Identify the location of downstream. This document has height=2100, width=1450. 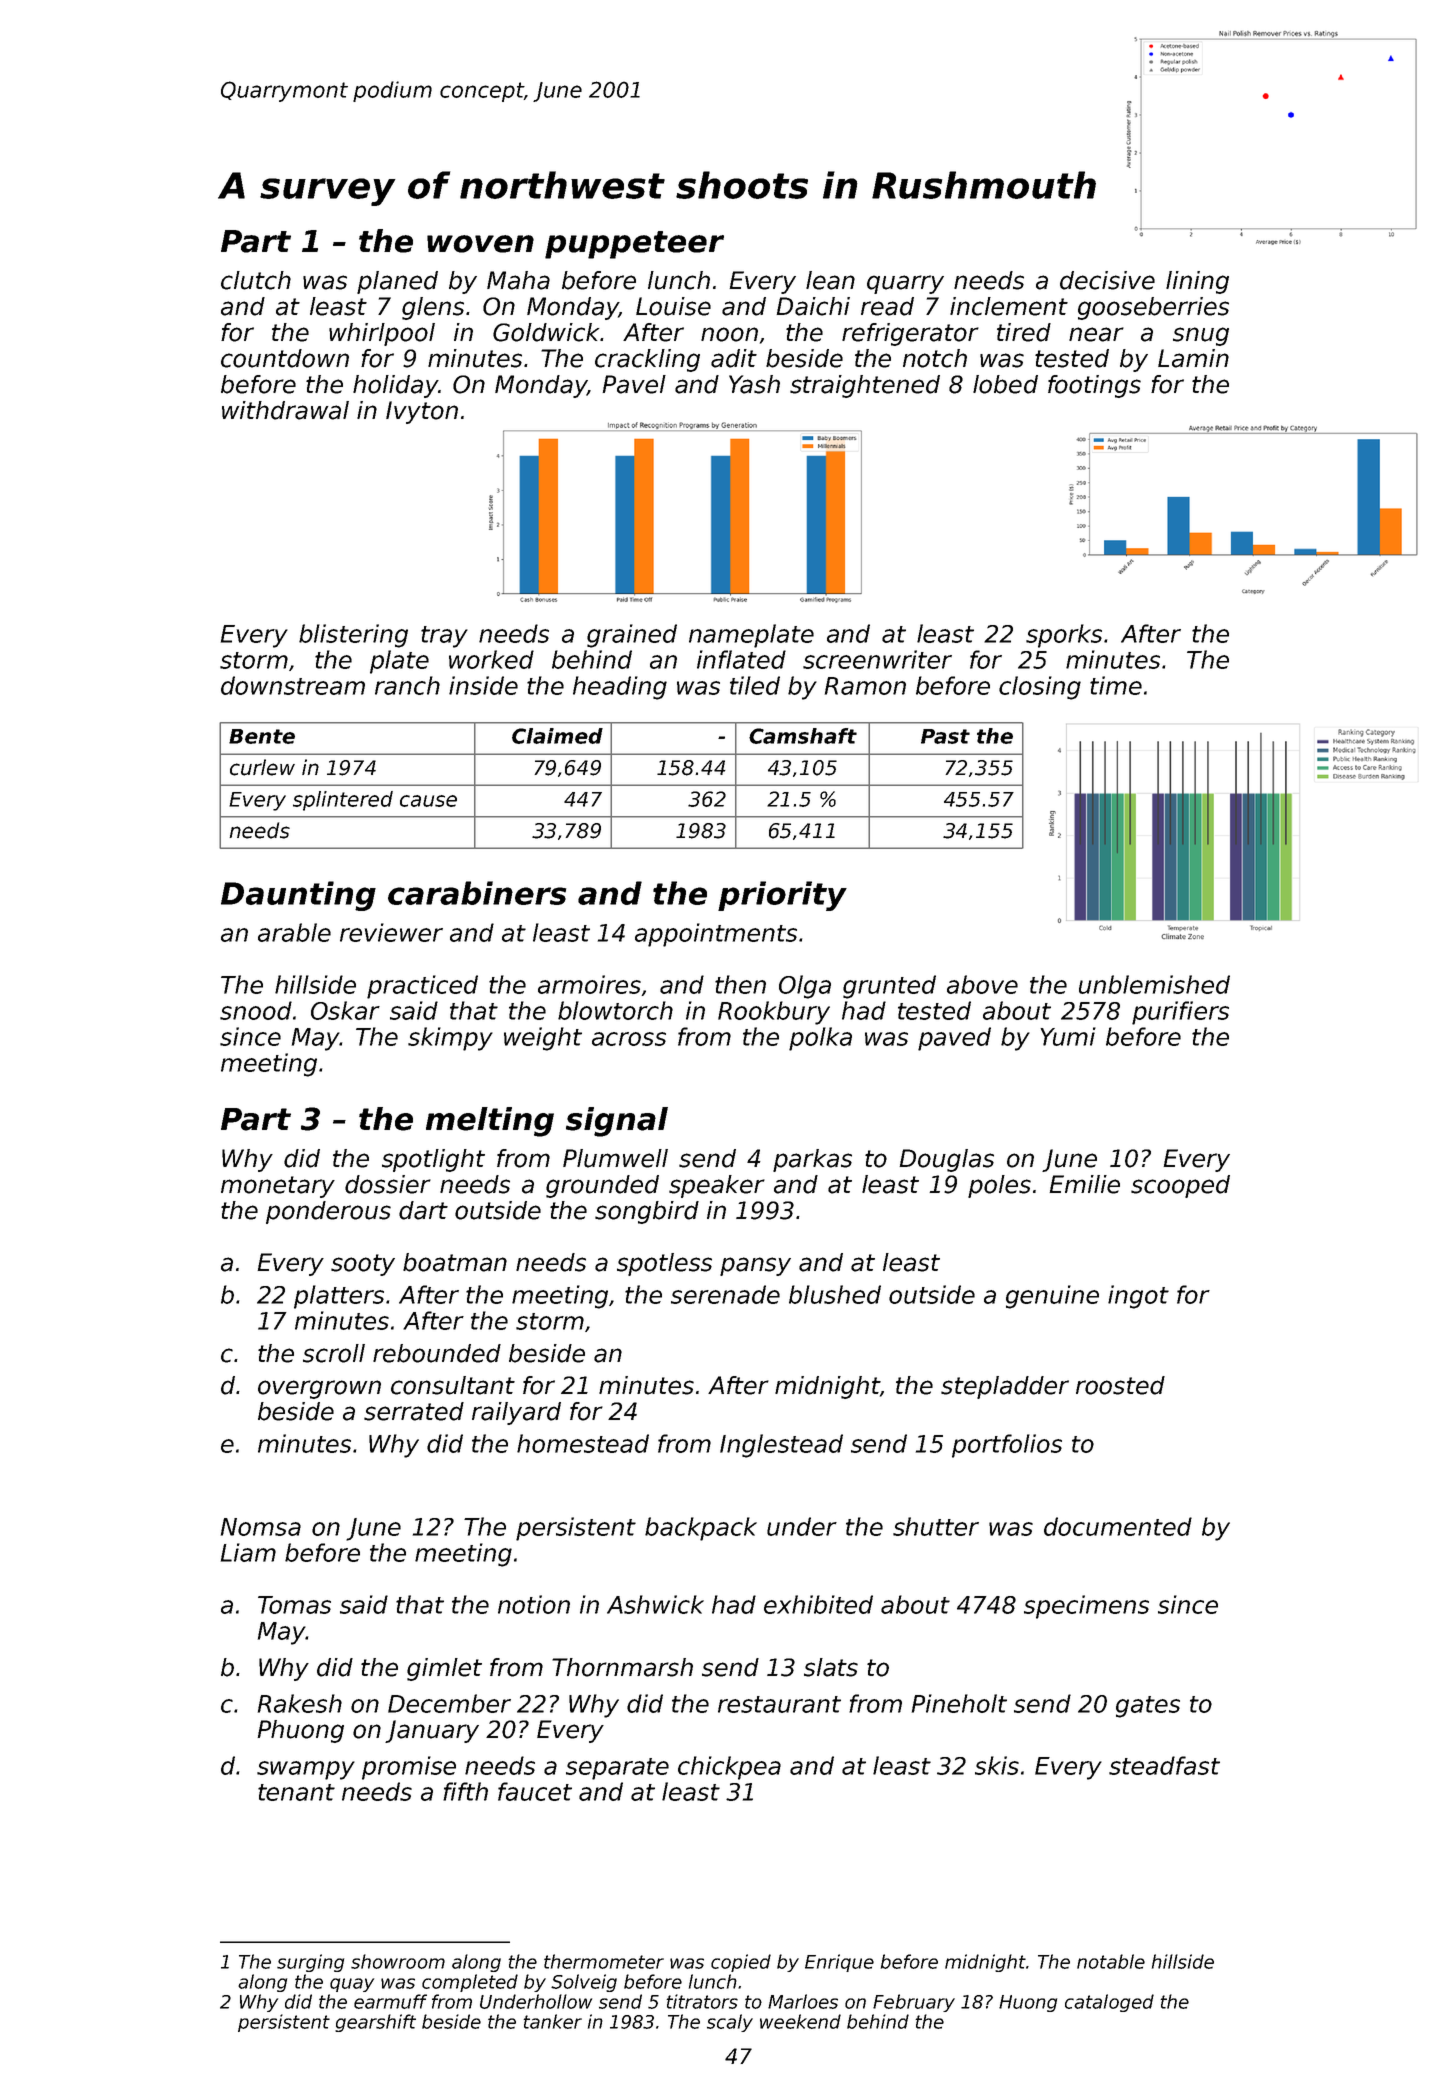
(293, 685).
